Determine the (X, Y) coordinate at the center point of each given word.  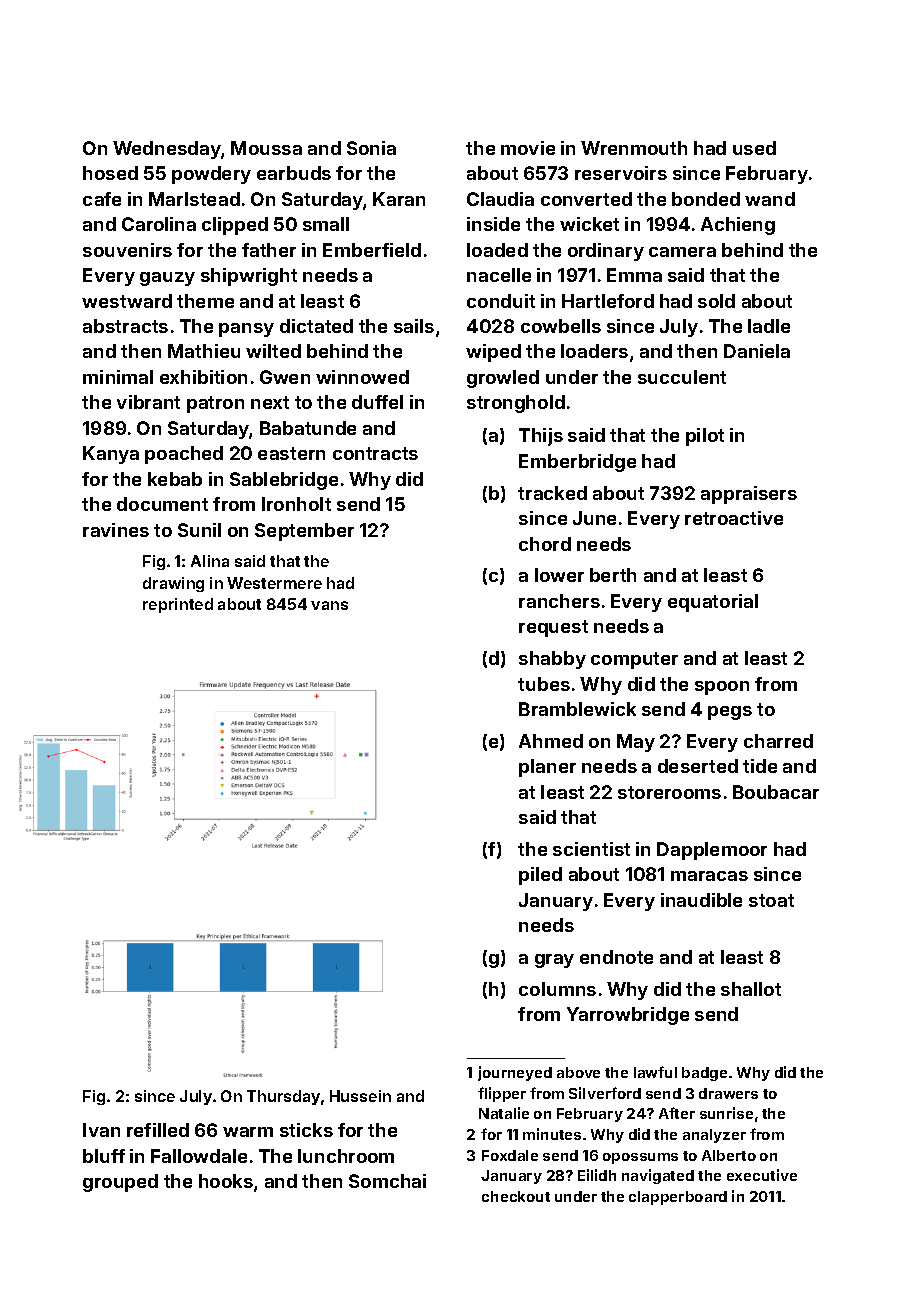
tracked (552, 493)
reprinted (178, 605)
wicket (589, 224)
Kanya (111, 455)
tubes (544, 684)
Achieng (738, 226)
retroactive (734, 518)
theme (205, 301)
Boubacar (776, 792)
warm (248, 1132)
